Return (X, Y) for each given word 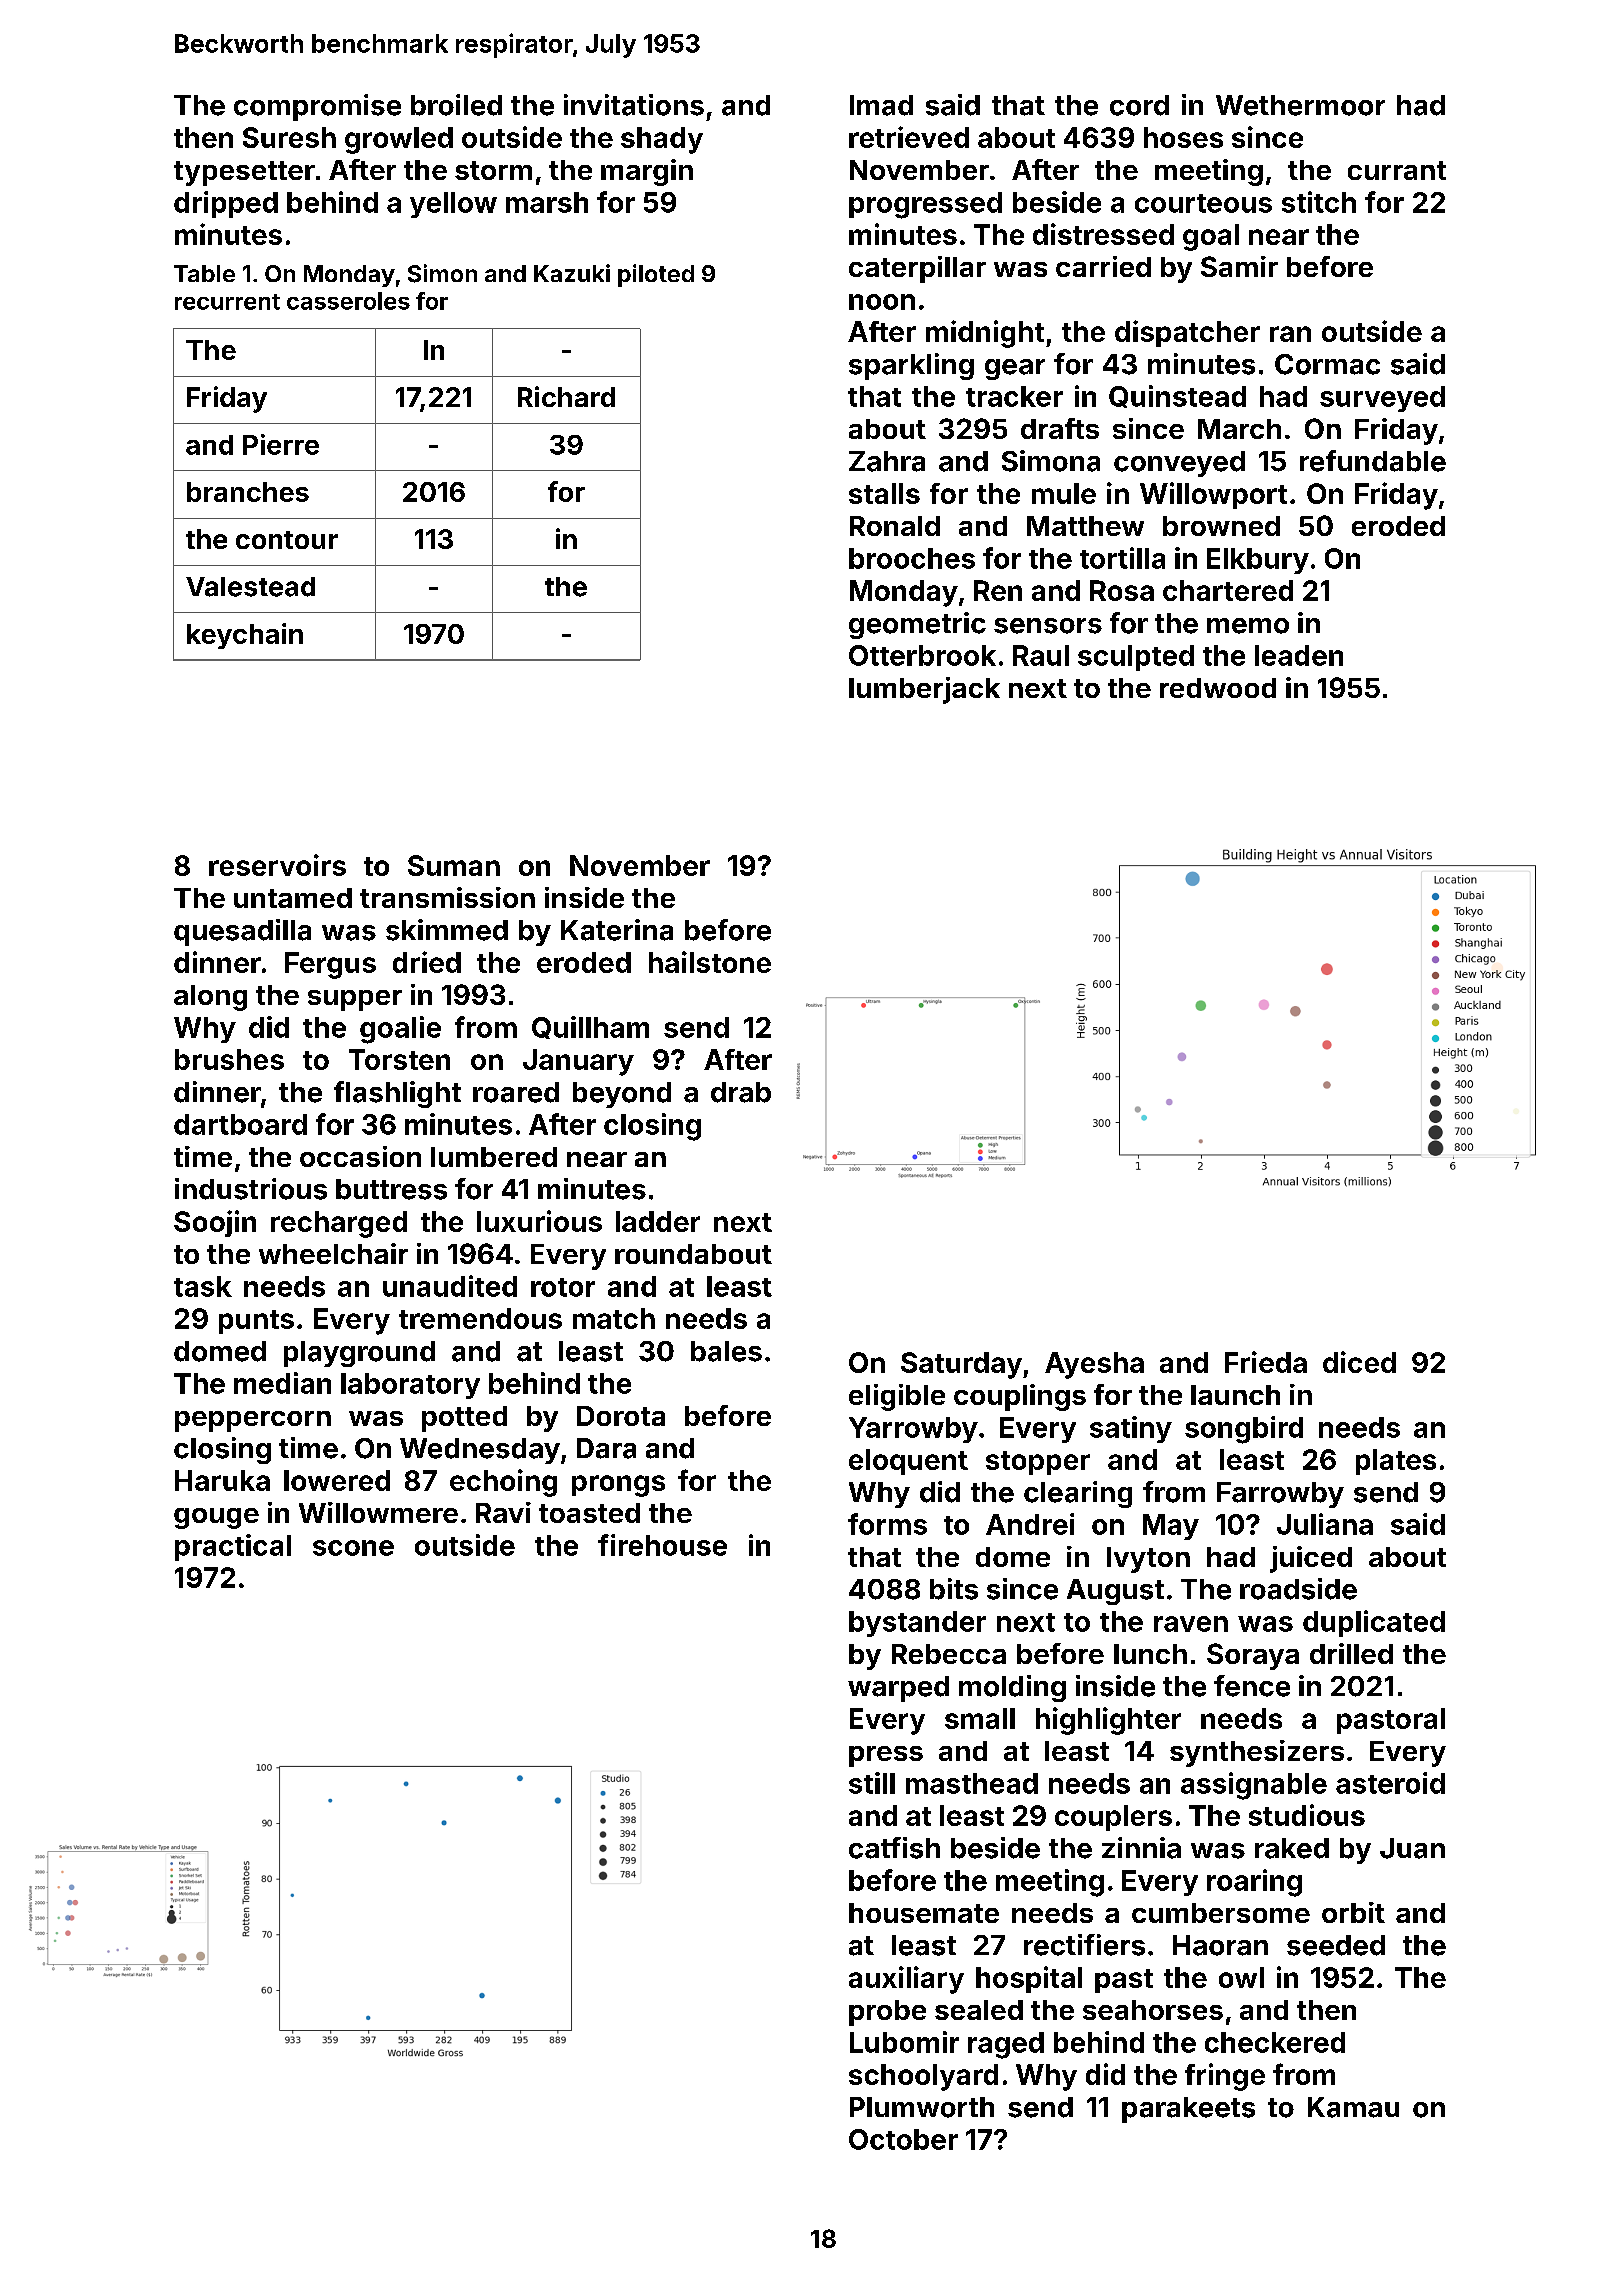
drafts (1060, 428)
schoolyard (923, 2077)
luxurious (539, 1221)
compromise (317, 107)
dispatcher (1187, 333)
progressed (925, 205)
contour (287, 540)
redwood (1218, 688)
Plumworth (922, 2107)
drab (741, 1092)
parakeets (1188, 2110)
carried (1103, 266)
